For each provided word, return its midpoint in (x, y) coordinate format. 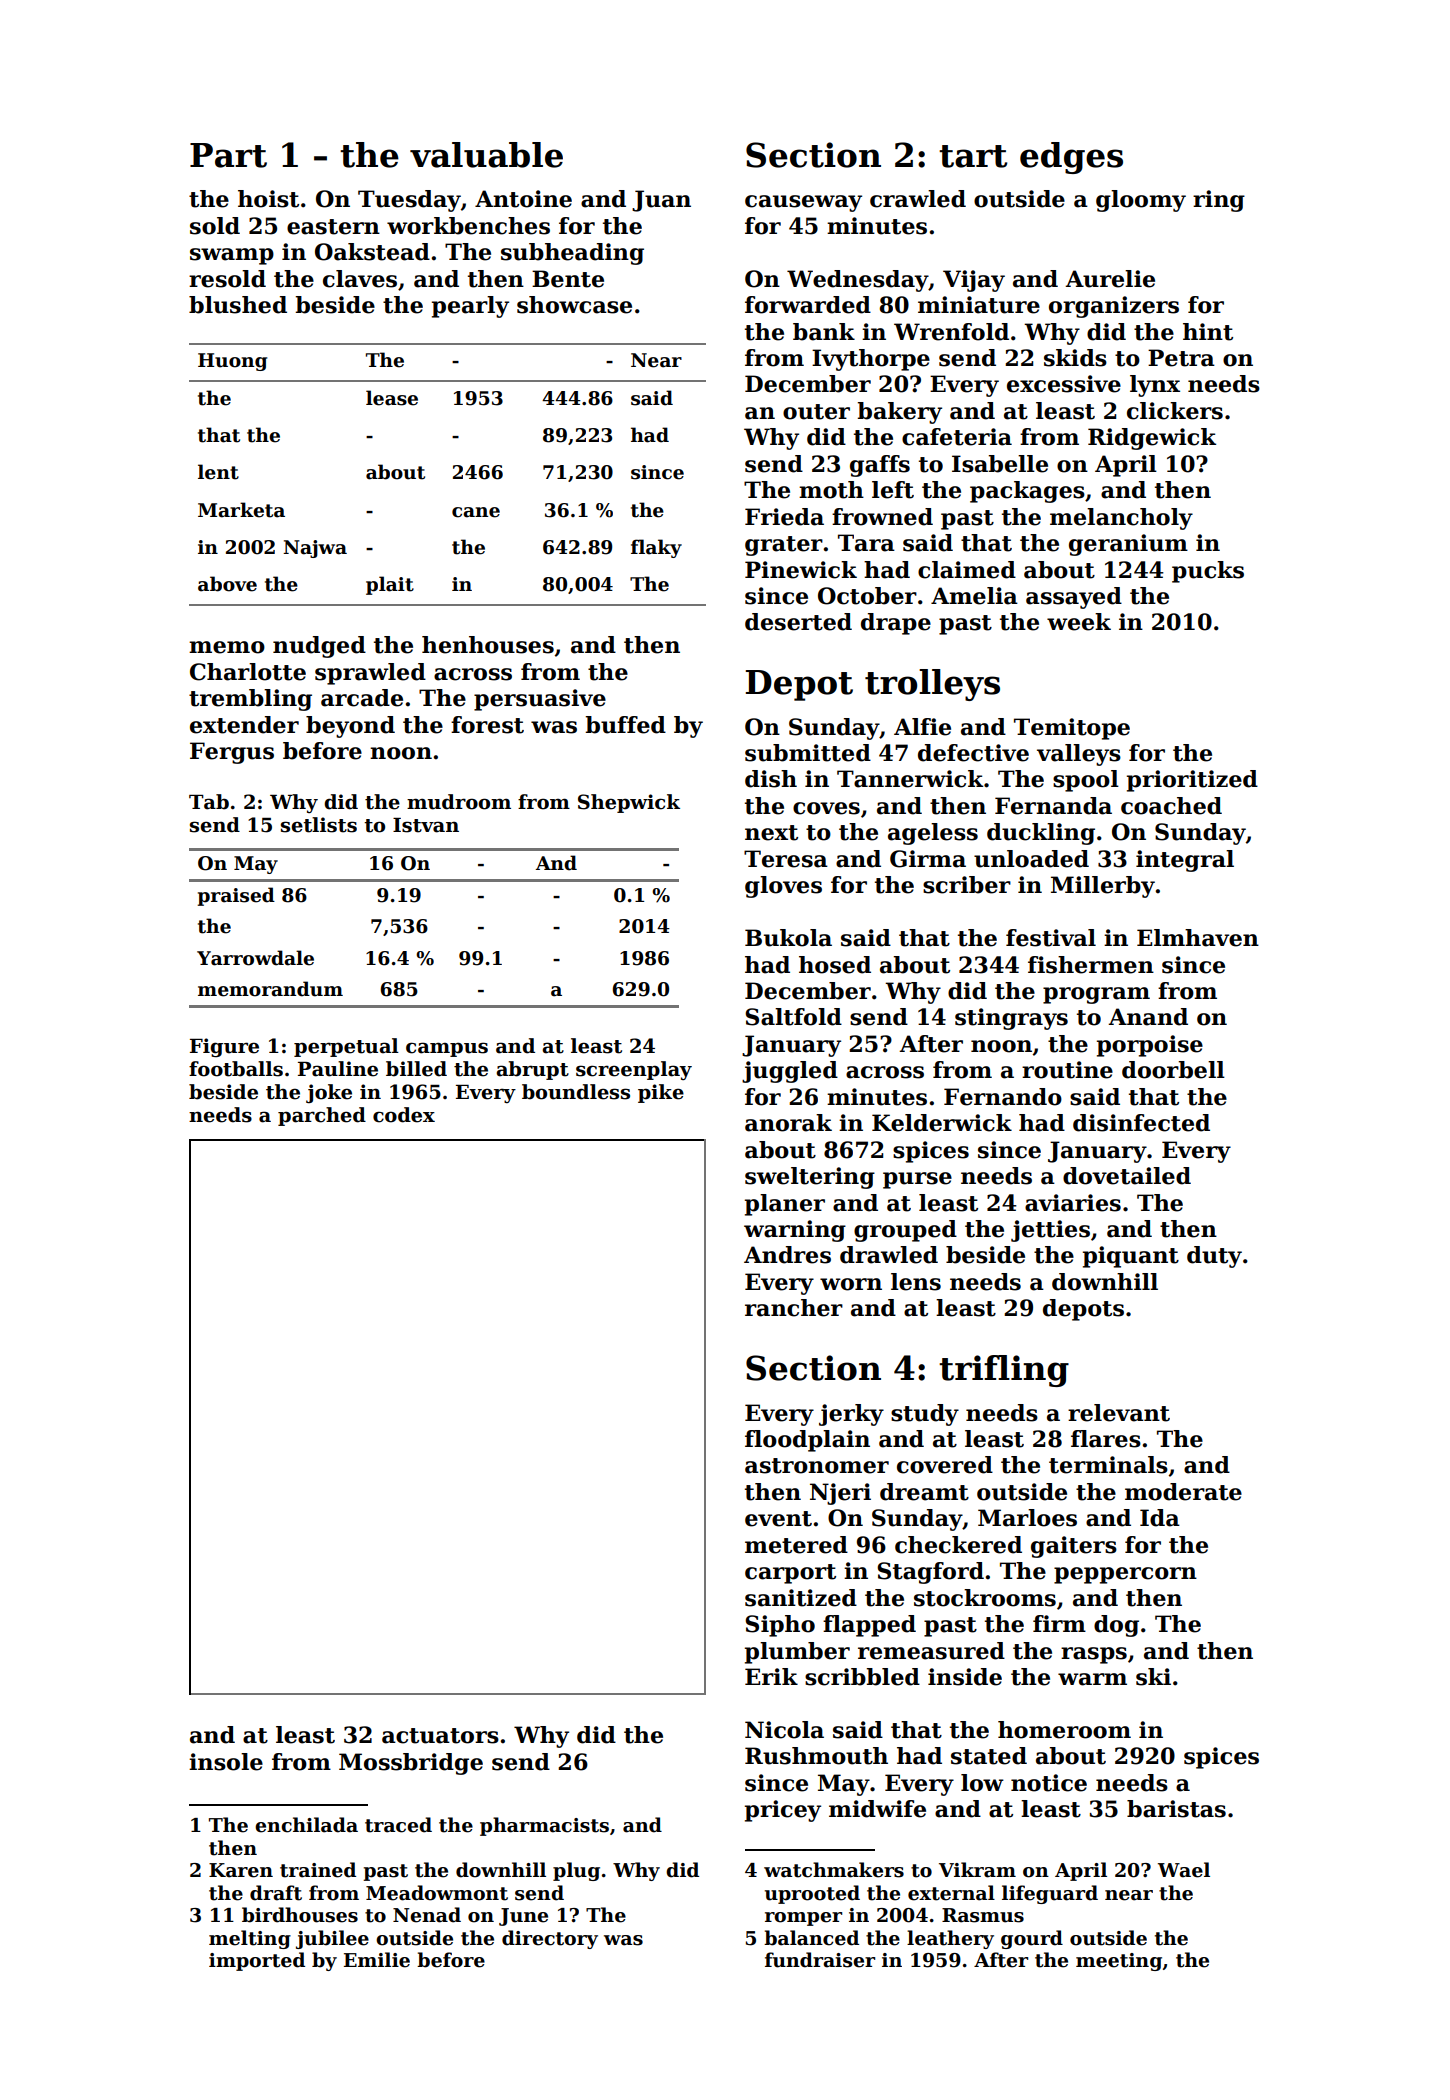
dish (771, 779)
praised (236, 896)
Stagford (930, 1573)
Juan (661, 201)
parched (322, 1116)
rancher (794, 1308)
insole (226, 1762)
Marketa (241, 510)
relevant (1119, 1413)
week (1079, 622)
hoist (268, 199)
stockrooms (985, 1598)
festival (1051, 938)
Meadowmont (437, 1893)
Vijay (974, 281)
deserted (798, 622)
